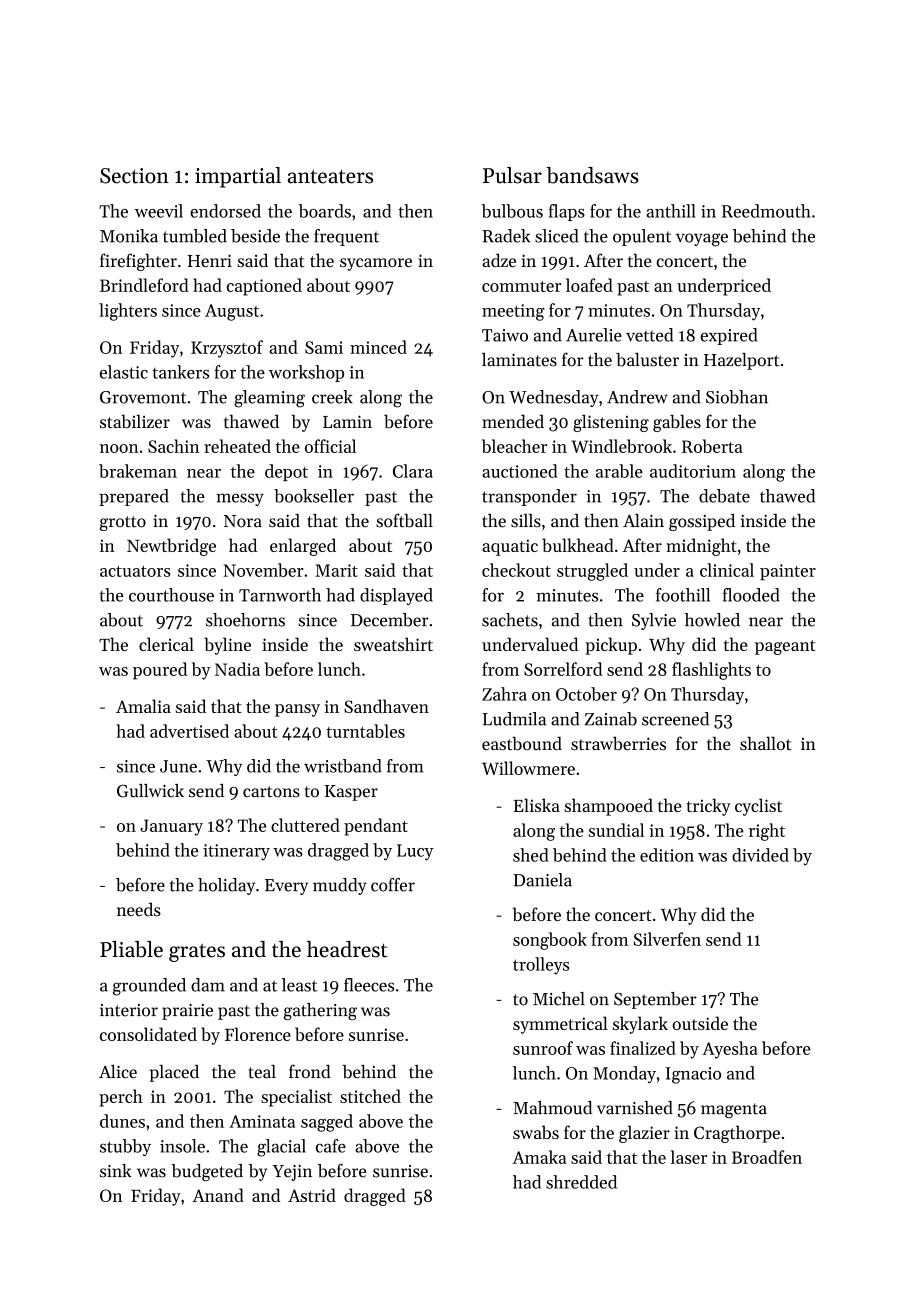 The image size is (915, 1298). I want to click on needs, so click(139, 909).
